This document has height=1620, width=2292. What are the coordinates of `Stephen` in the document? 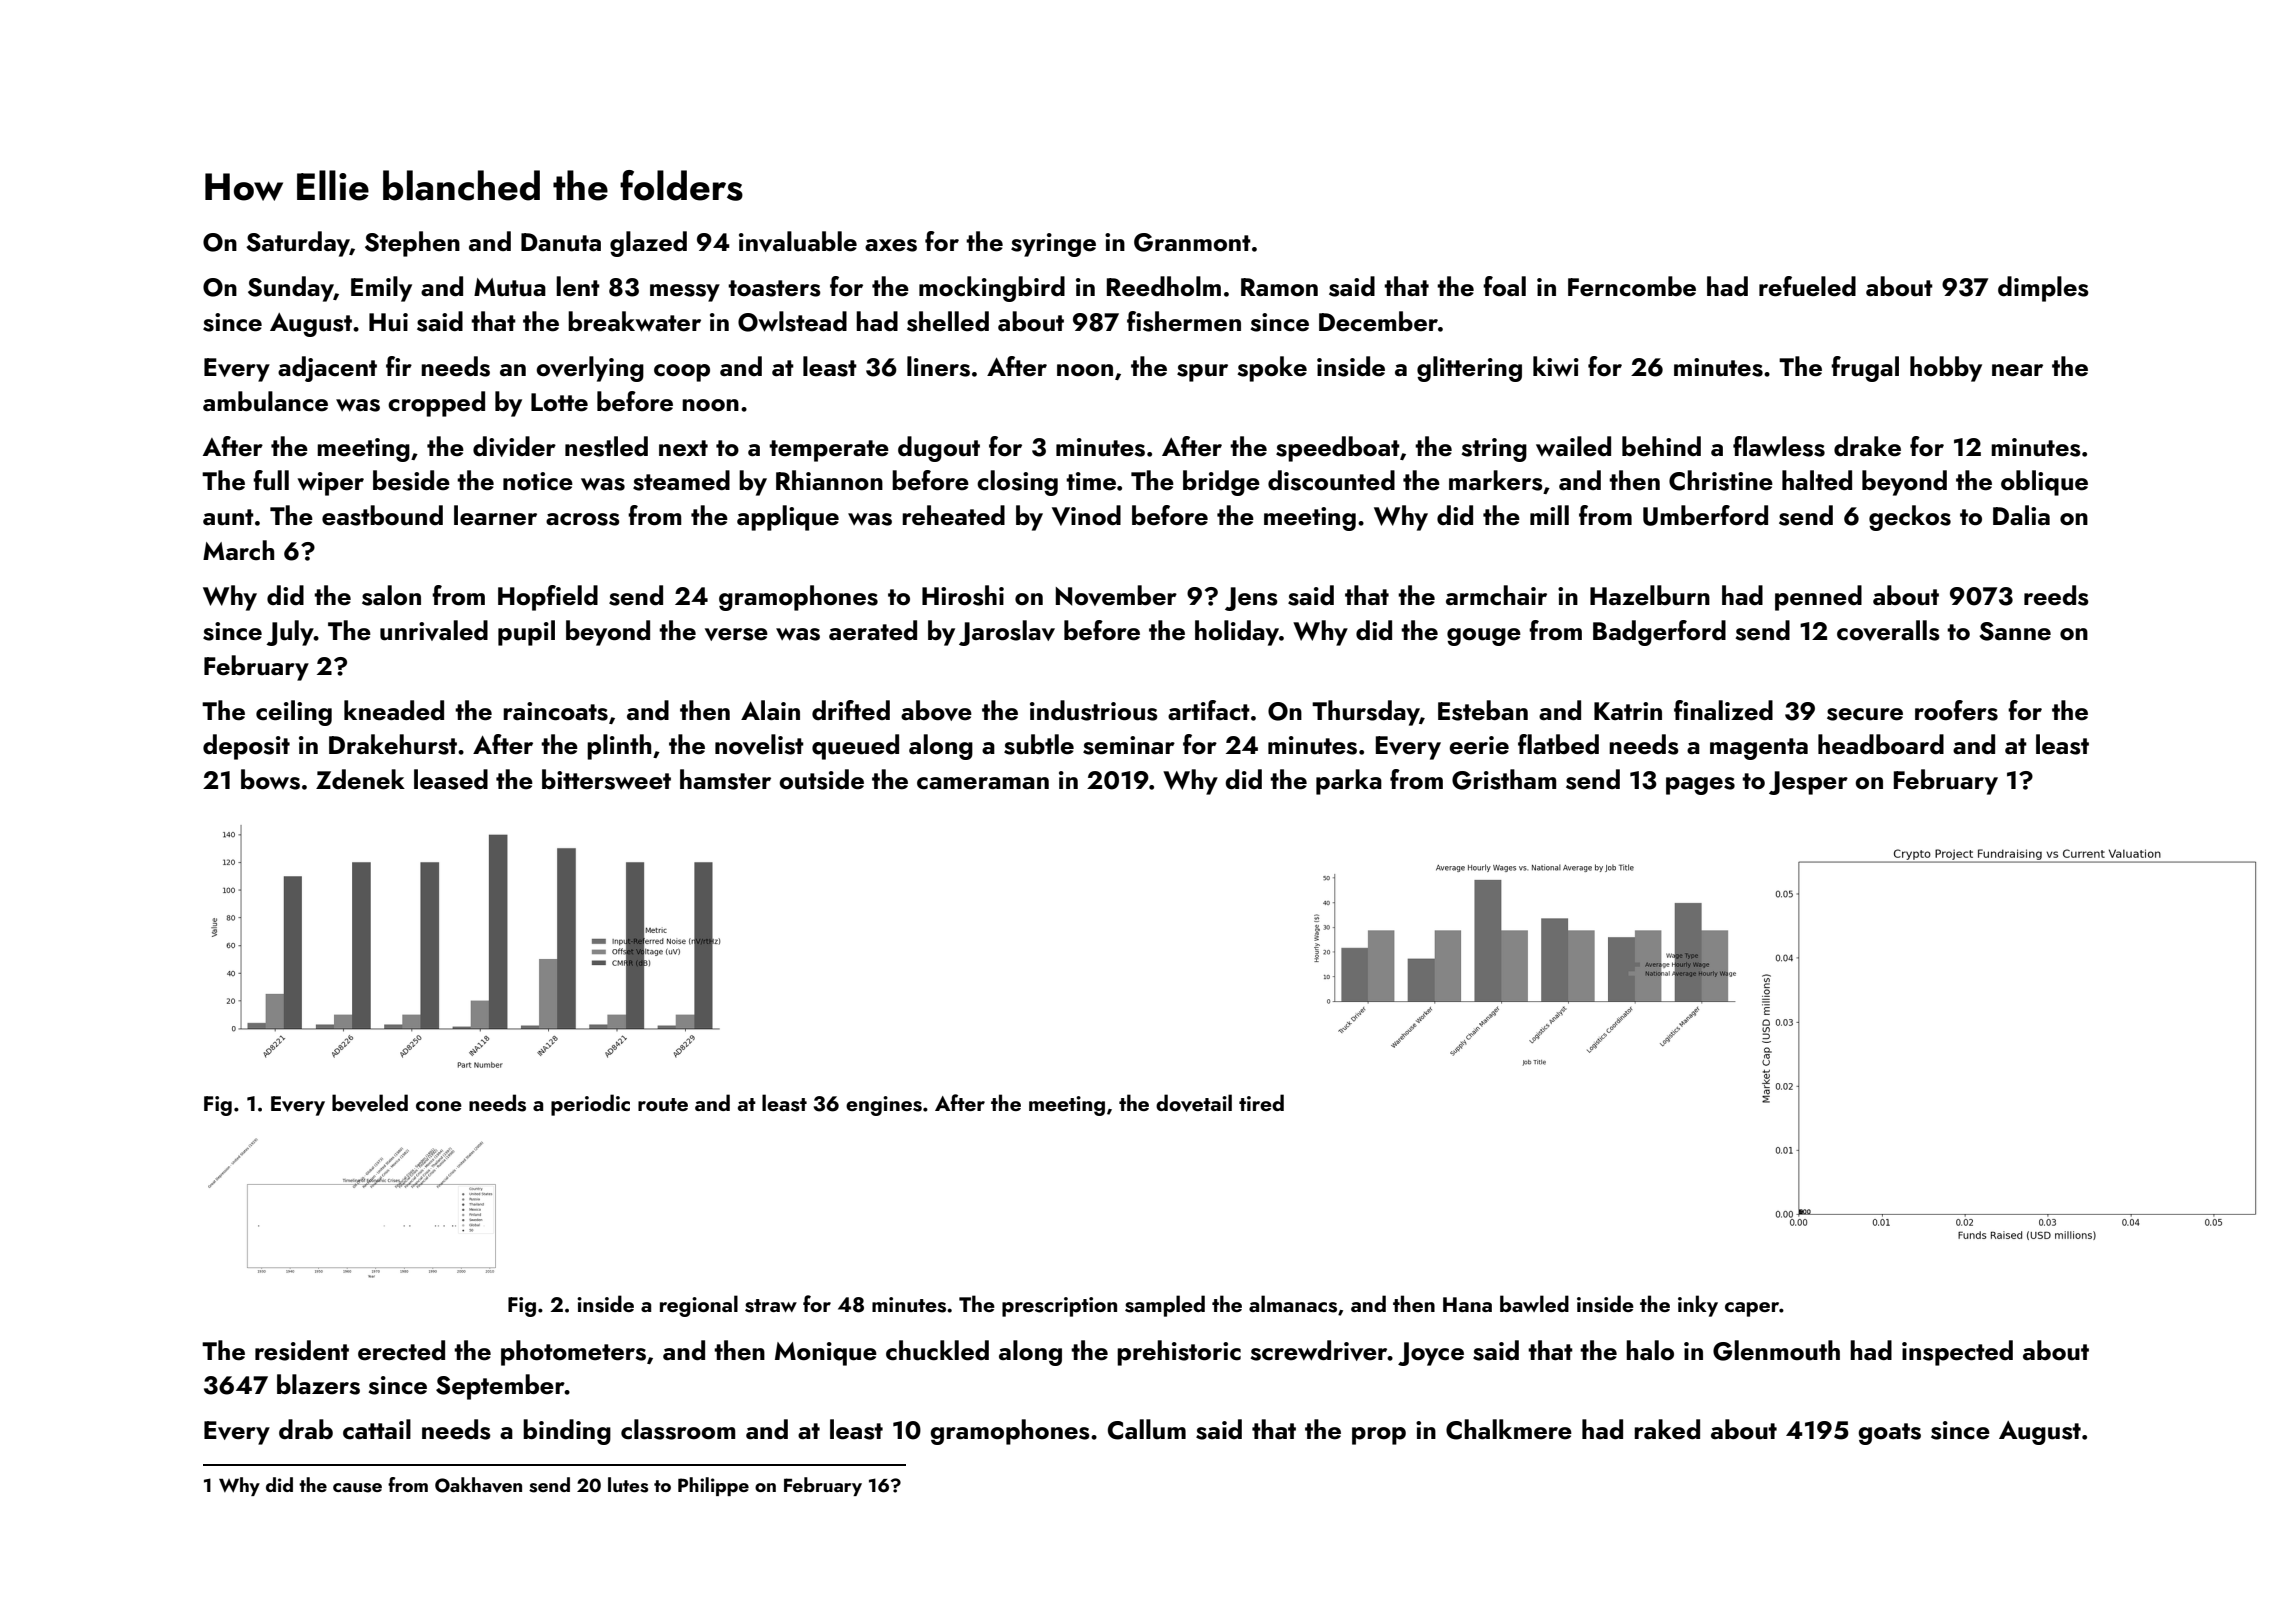 It's located at (412, 244).
